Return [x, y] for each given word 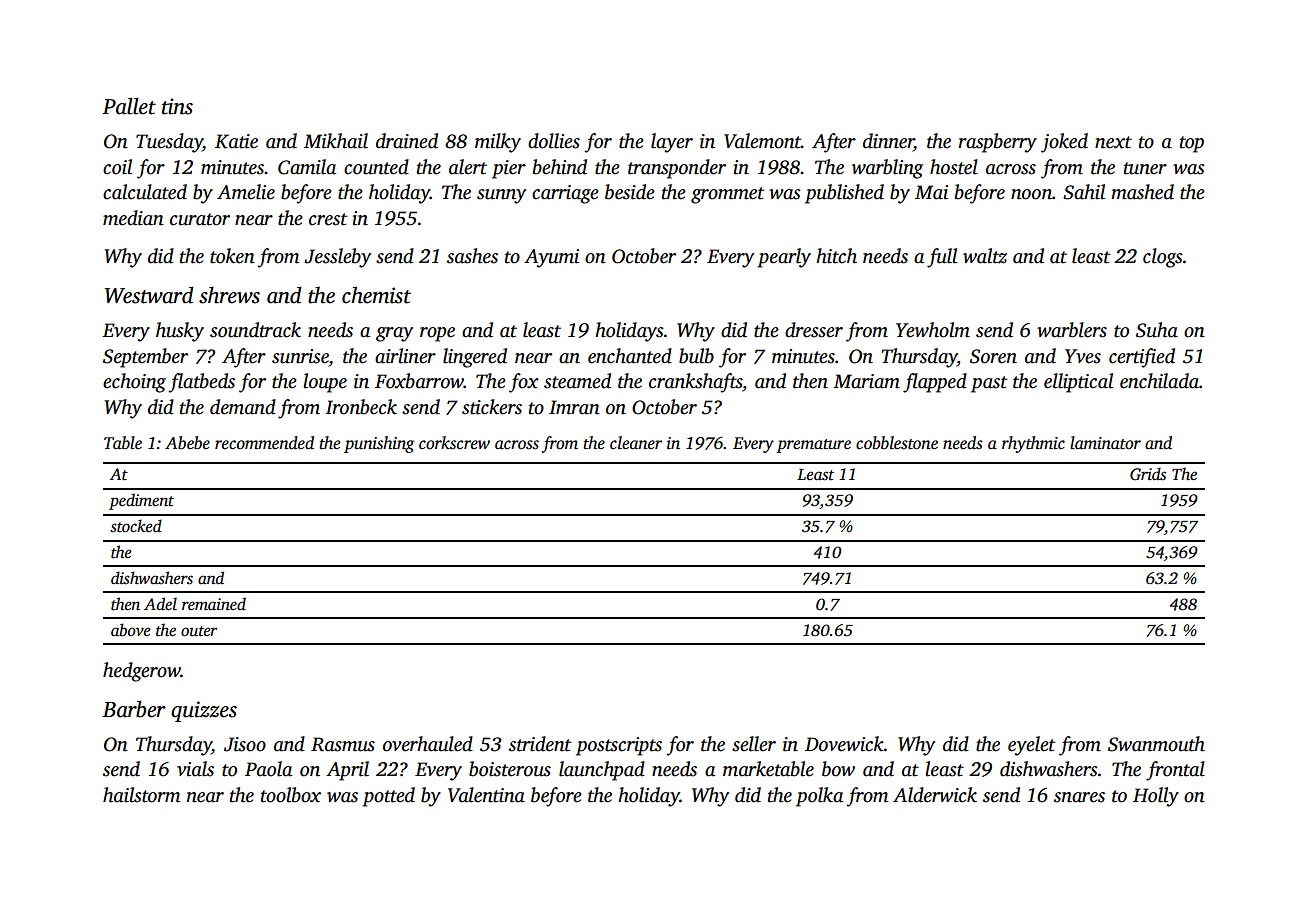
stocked [136, 526]
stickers [492, 407]
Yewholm [933, 330]
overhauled [428, 744]
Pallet [129, 106]
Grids [1148, 474]
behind [560, 167]
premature [814, 446]
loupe [325, 383]
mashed [1142, 192]
